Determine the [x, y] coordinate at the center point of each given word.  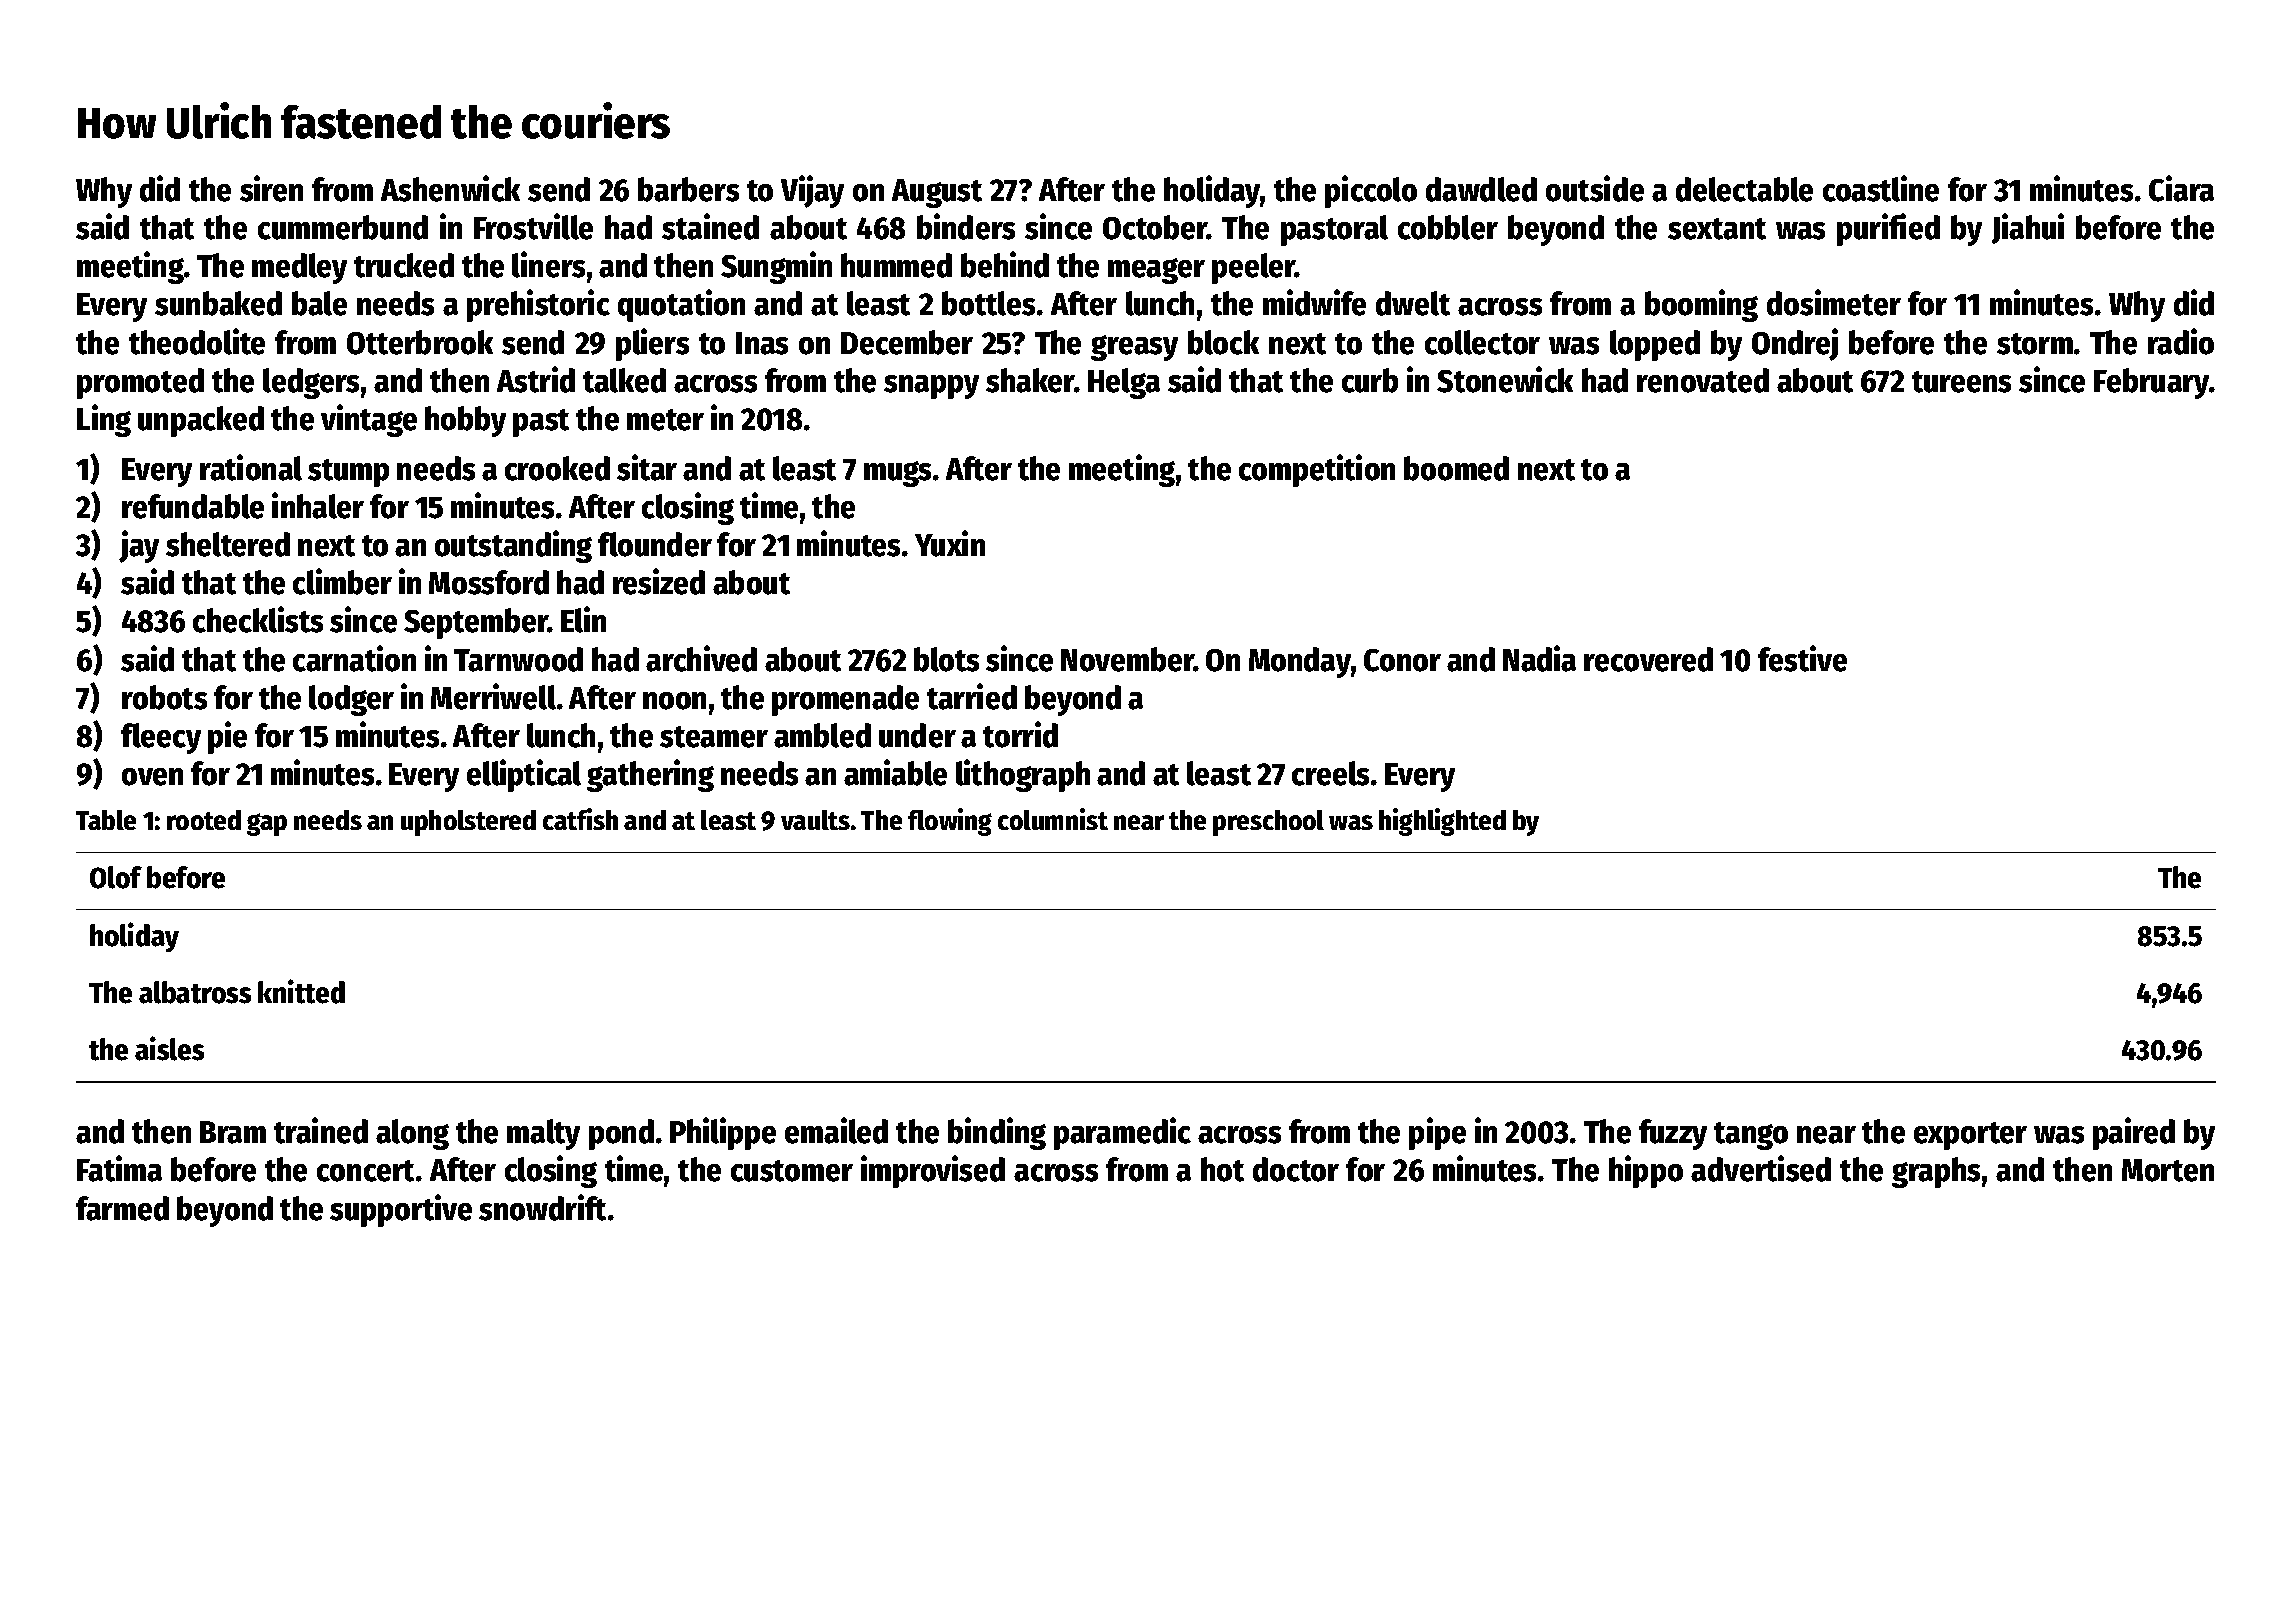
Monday [1300, 662]
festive [1802, 658]
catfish [580, 819]
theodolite [197, 341]
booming [1701, 305]
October [1155, 227]
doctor [1296, 1169]
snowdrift [542, 1207]
